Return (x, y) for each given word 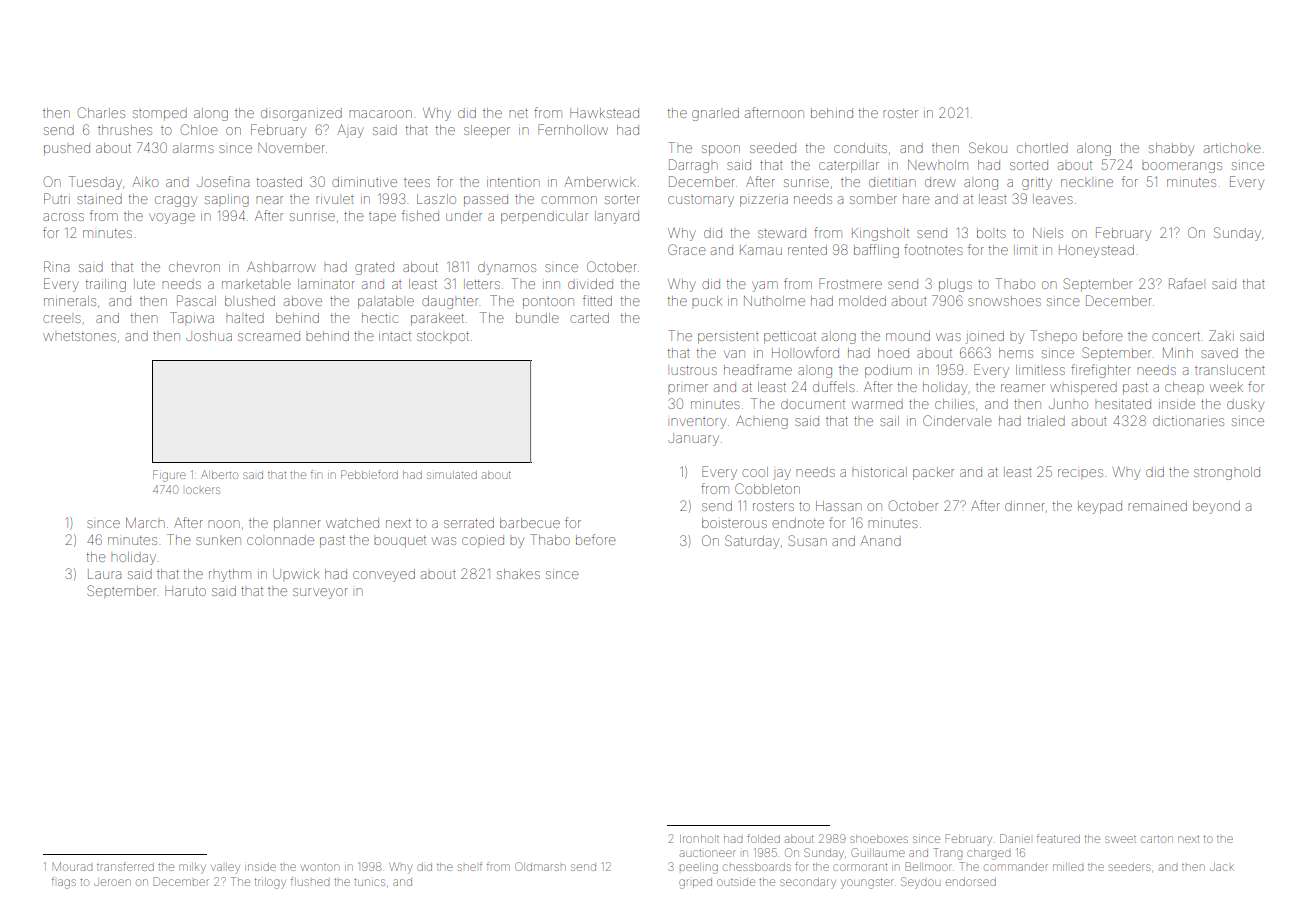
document (813, 404)
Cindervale (957, 420)
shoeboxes (879, 839)
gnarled (715, 114)
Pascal (196, 300)
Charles (101, 112)
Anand (880, 540)
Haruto (185, 591)
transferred (125, 866)
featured (1058, 838)
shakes (518, 574)
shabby (1171, 149)
